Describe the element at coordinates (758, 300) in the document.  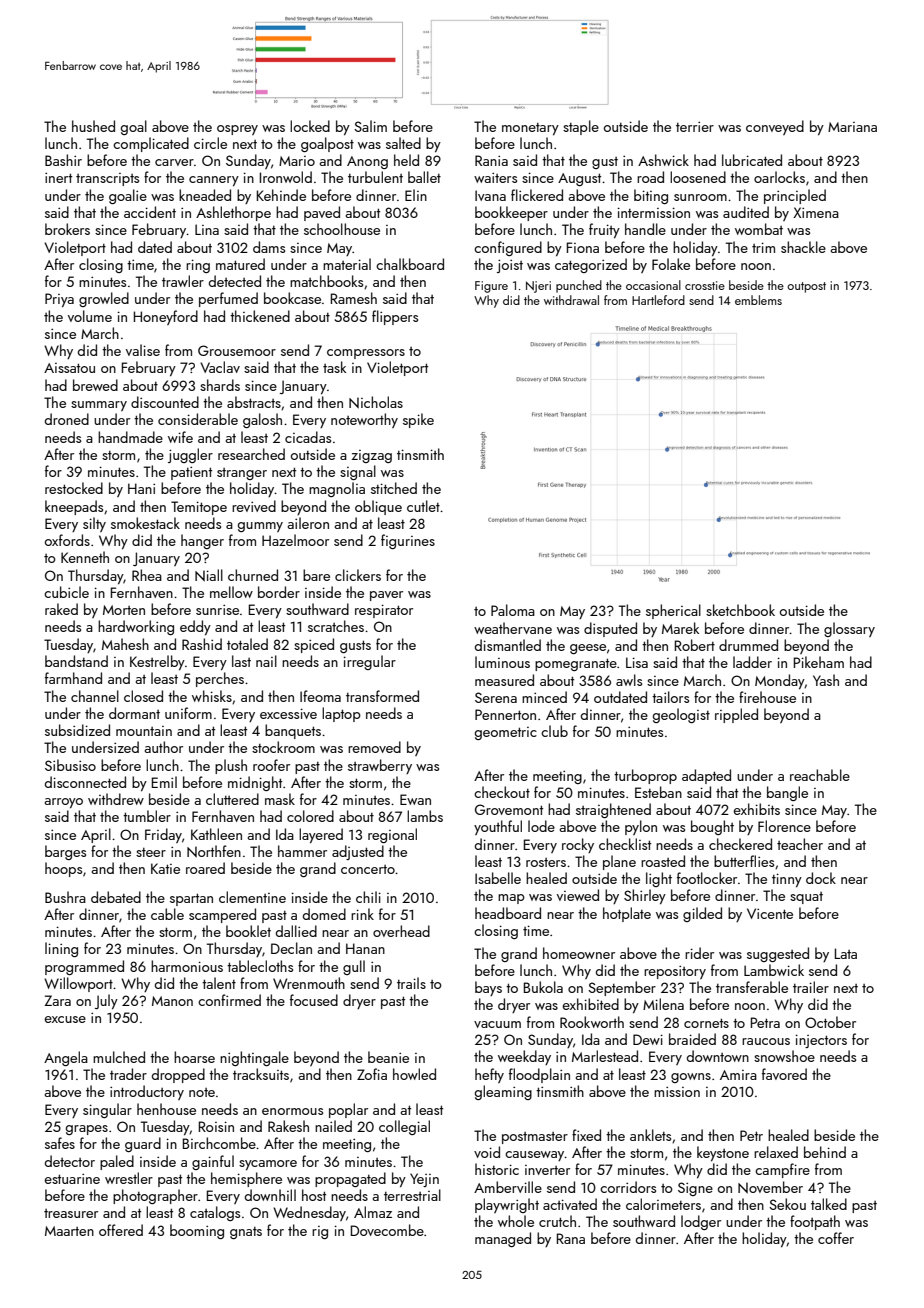
I see `emblems` at that location.
